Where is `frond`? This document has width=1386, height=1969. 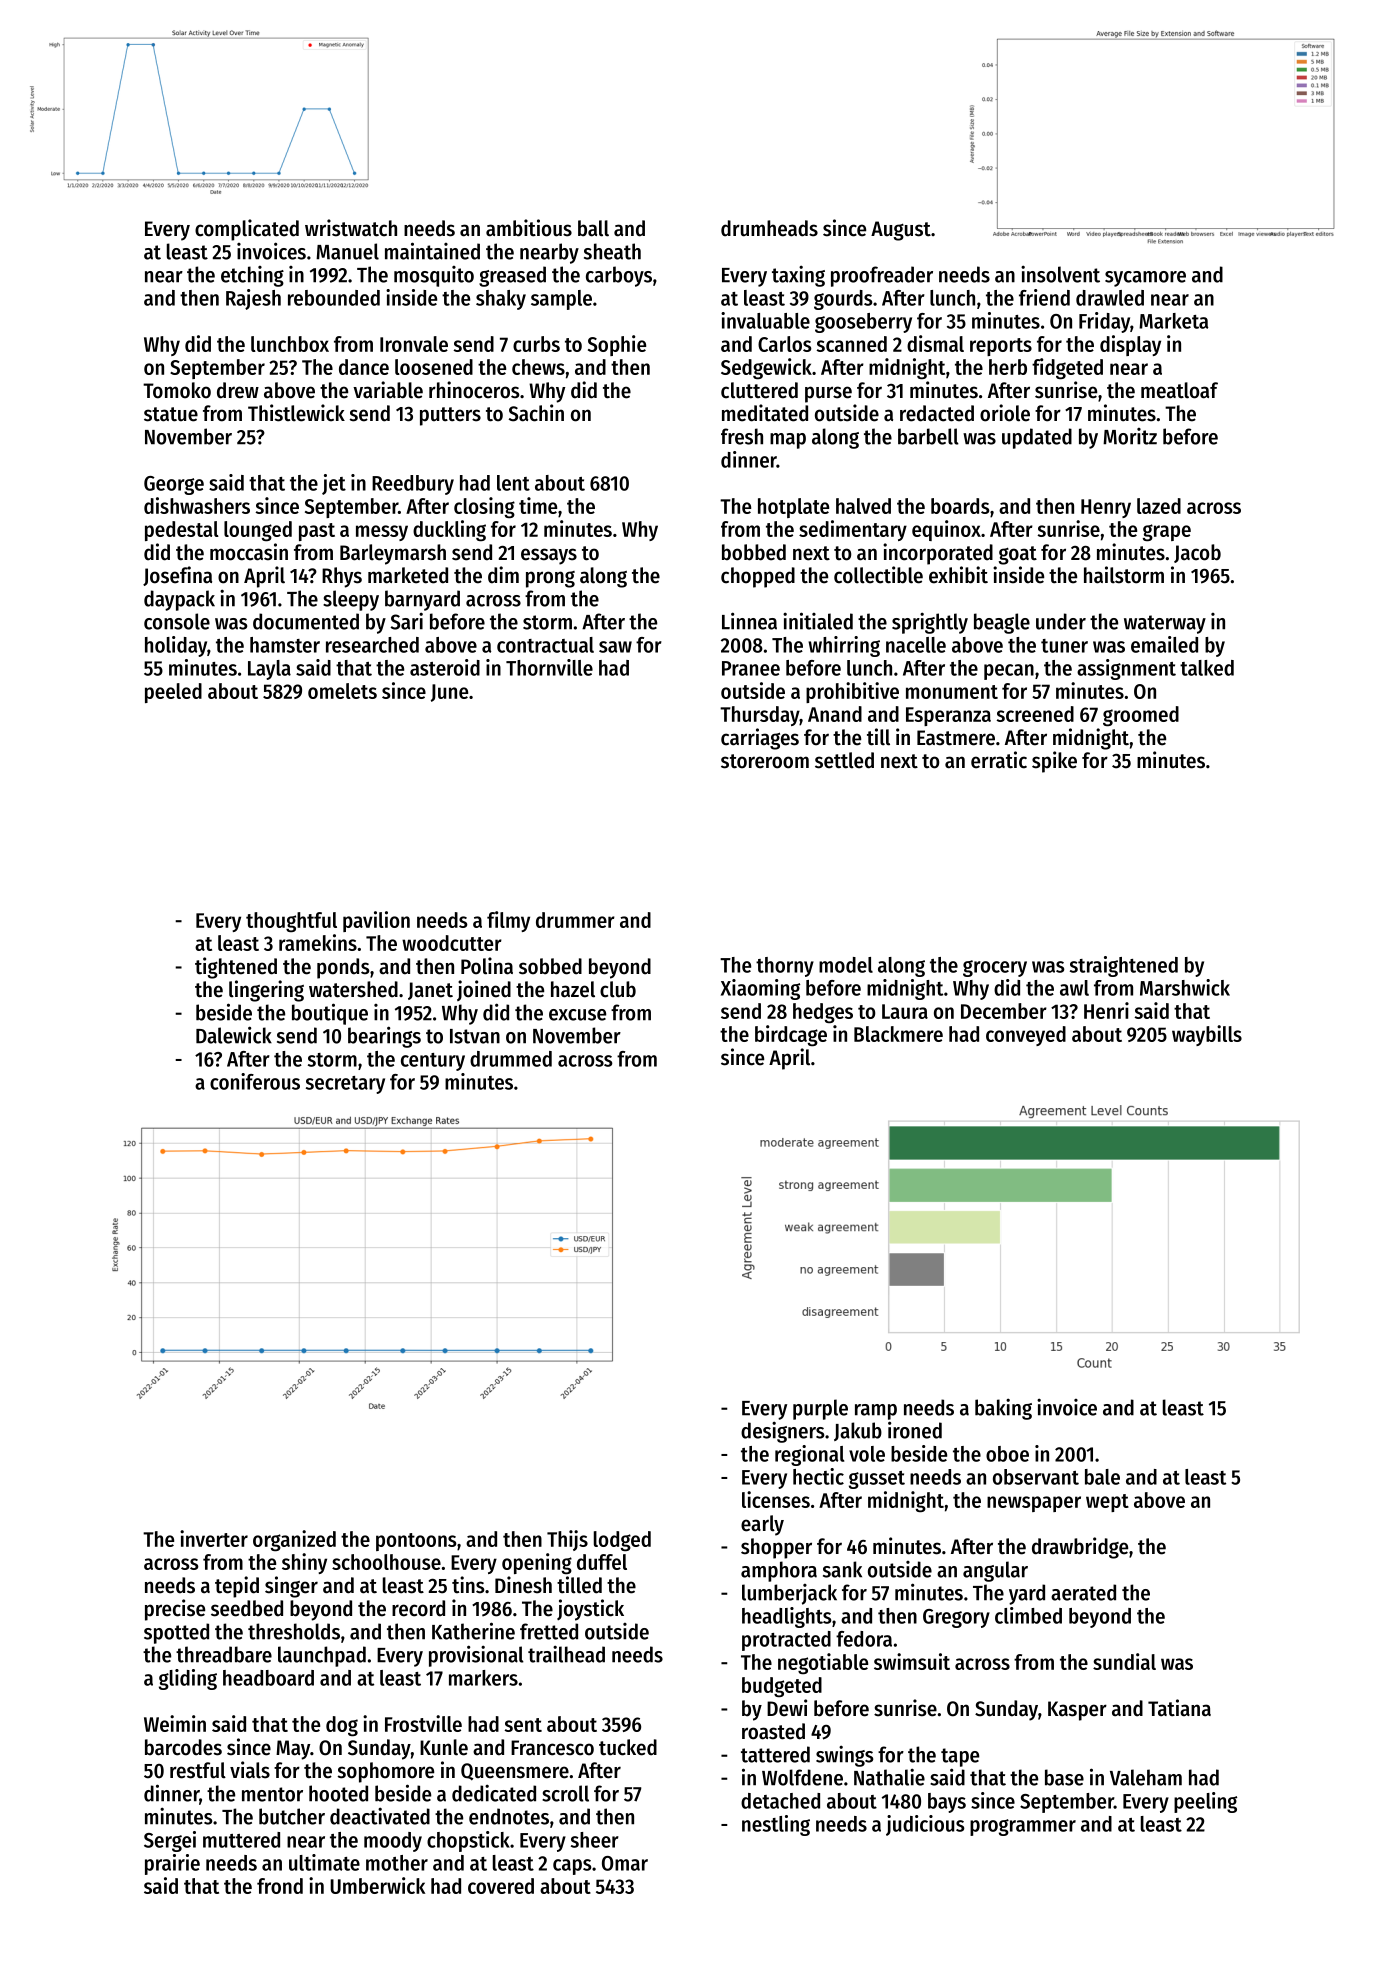 frond is located at coordinates (280, 1886).
